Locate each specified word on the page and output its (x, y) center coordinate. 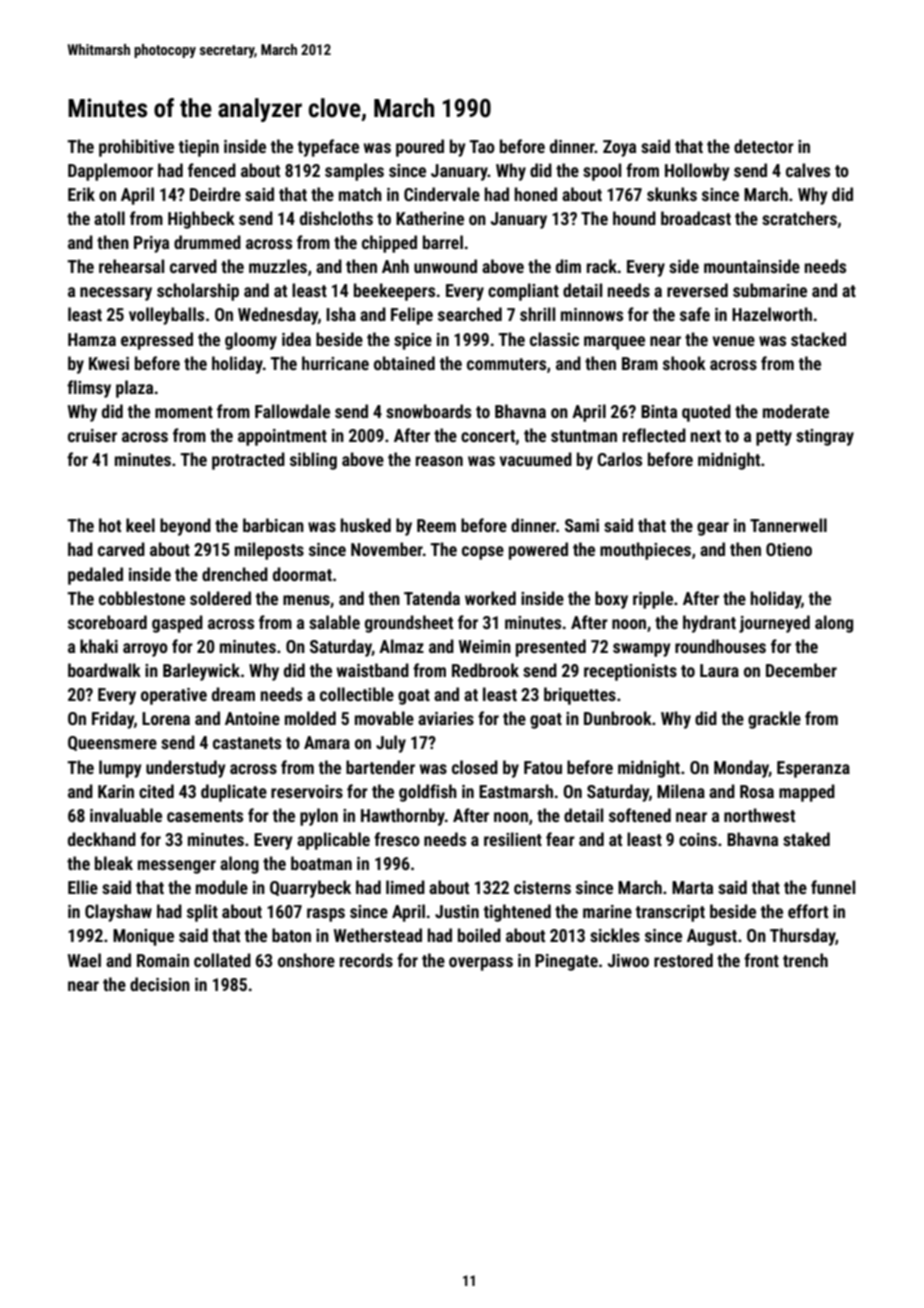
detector (764, 146)
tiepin (199, 148)
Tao (482, 146)
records (366, 960)
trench (805, 960)
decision (160, 984)
